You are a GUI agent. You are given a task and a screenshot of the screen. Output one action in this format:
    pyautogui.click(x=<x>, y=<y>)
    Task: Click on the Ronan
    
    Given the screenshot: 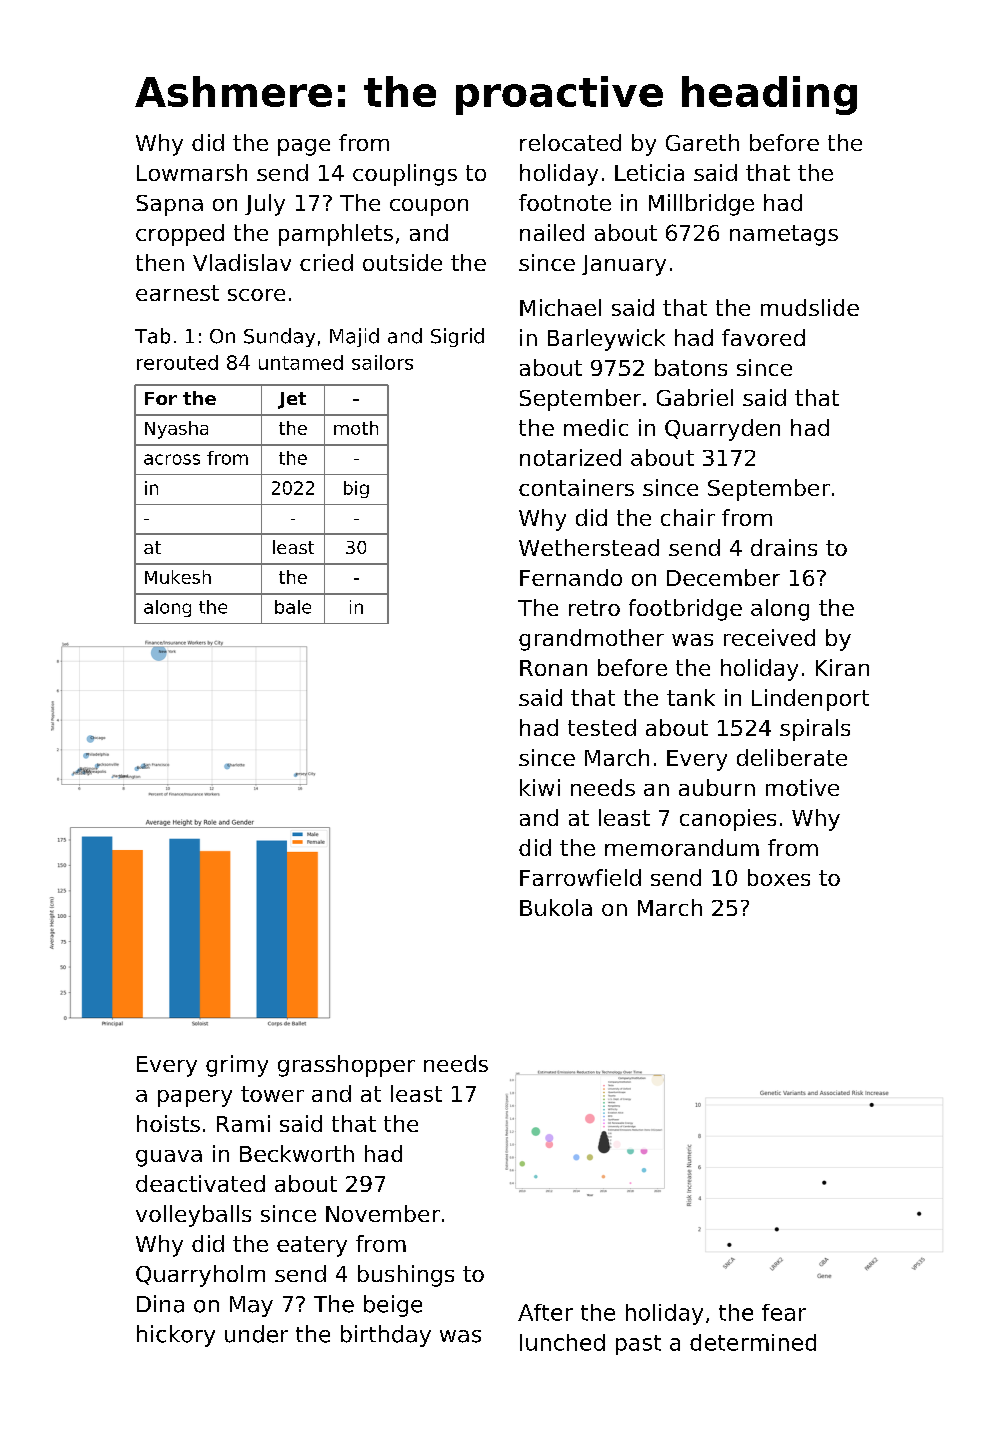 What is the action you would take?
    pyautogui.click(x=553, y=668)
